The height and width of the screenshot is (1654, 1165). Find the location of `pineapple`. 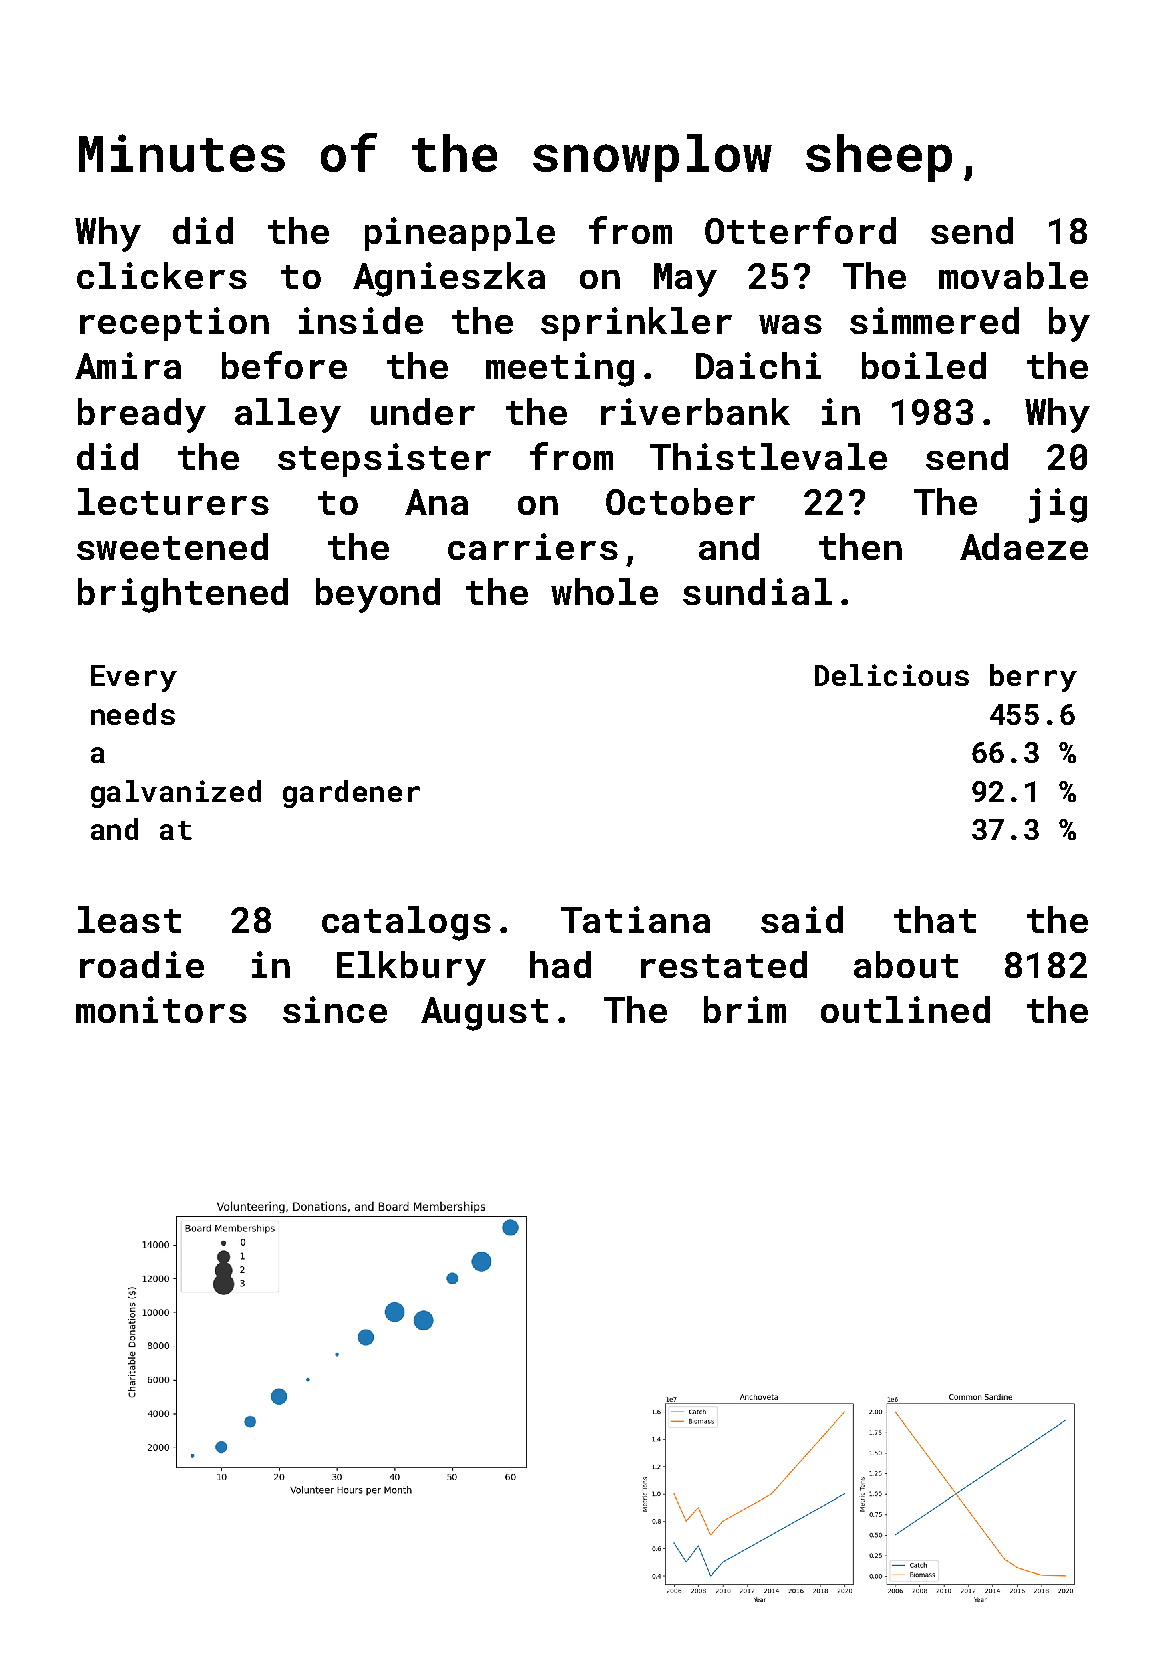

pineapple is located at coordinates (460, 234).
